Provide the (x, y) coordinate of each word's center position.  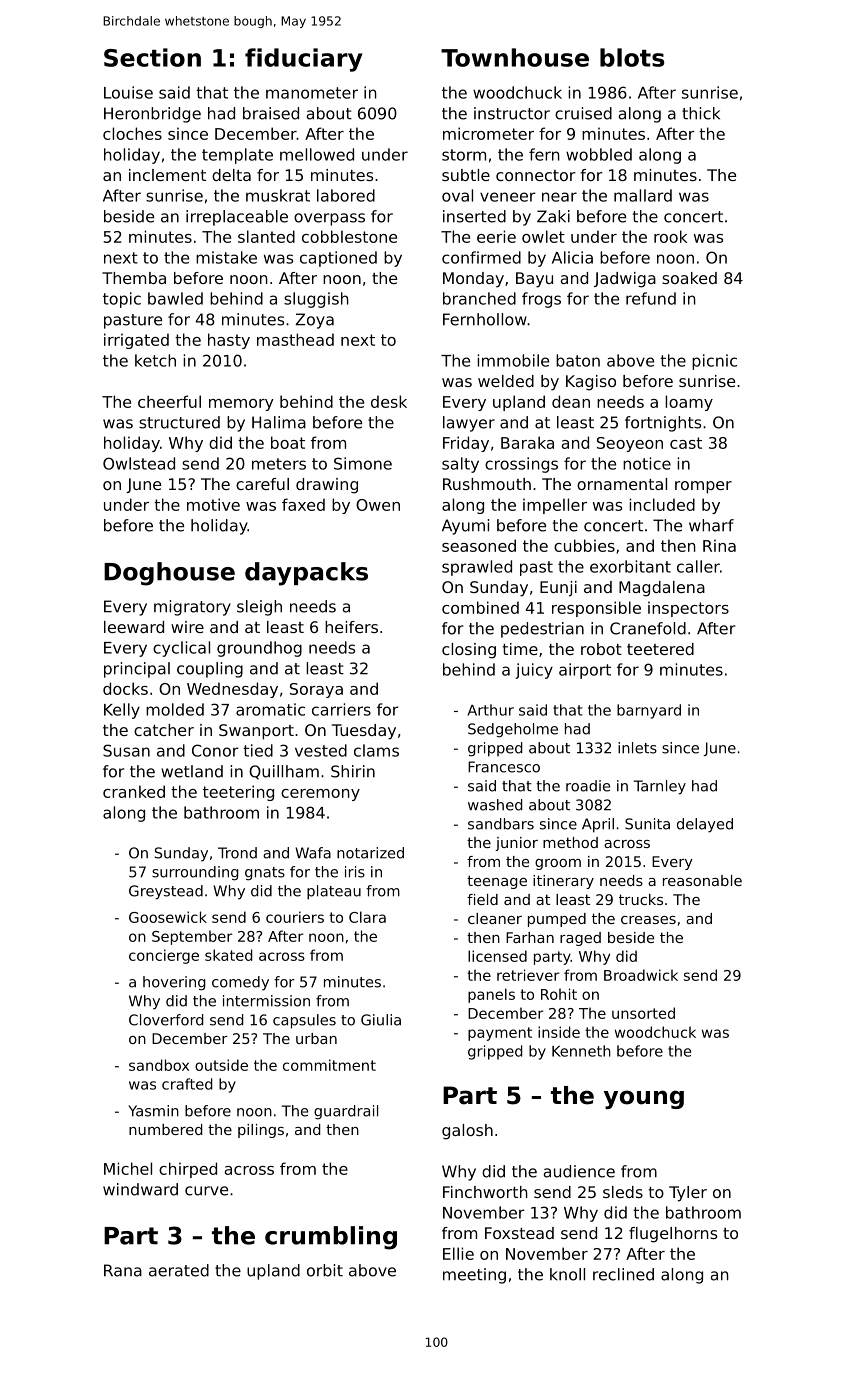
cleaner (495, 918)
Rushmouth (487, 484)
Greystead (166, 892)
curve (206, 1191)
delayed (705, 825)
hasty (229, 341)
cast (686, 443)
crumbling (331, 1238)
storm (464, 155)
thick (701, 113)
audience (579, 1171)
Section (152, 57)
